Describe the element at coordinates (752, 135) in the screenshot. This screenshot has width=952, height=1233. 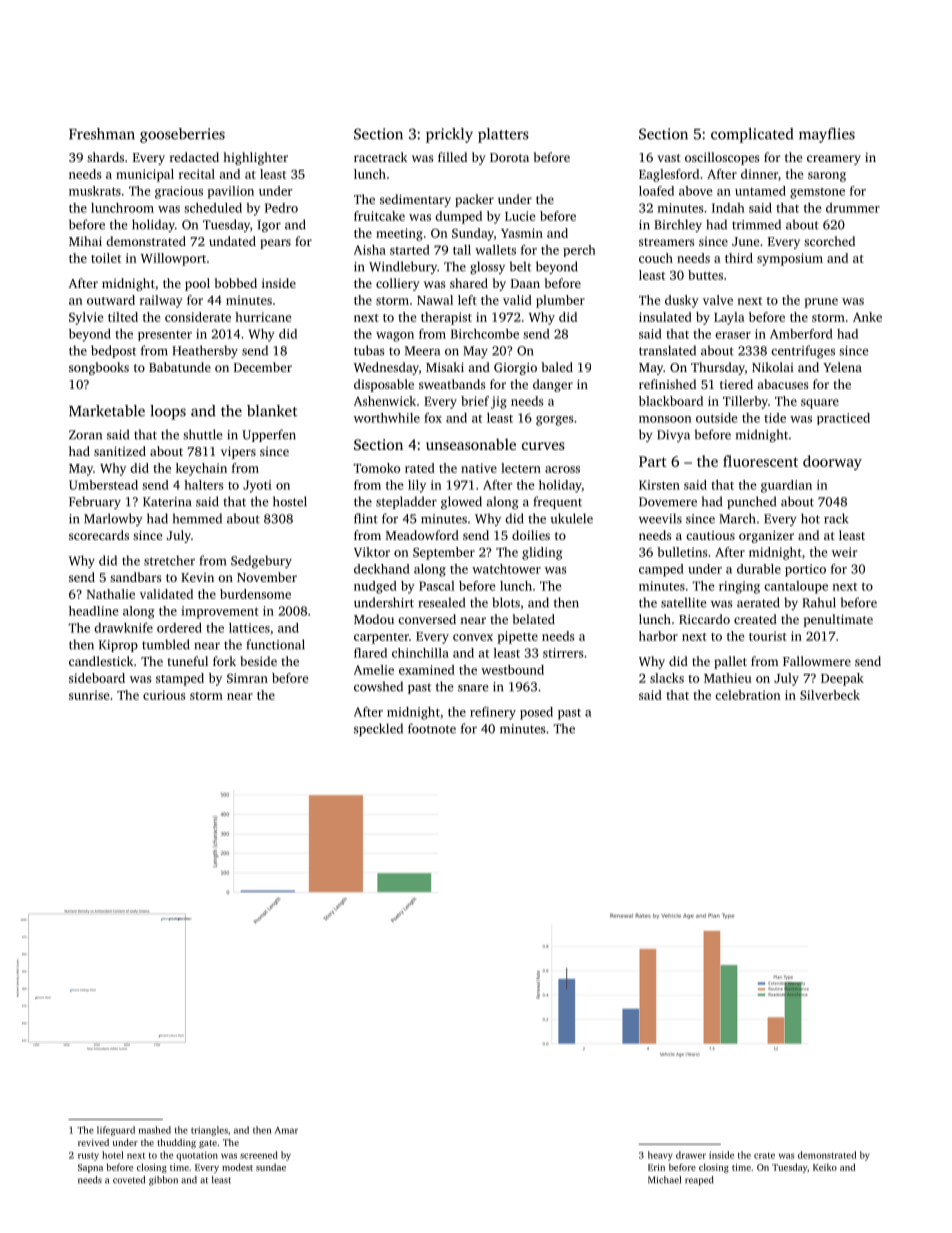
I see `complicated` at that location.
